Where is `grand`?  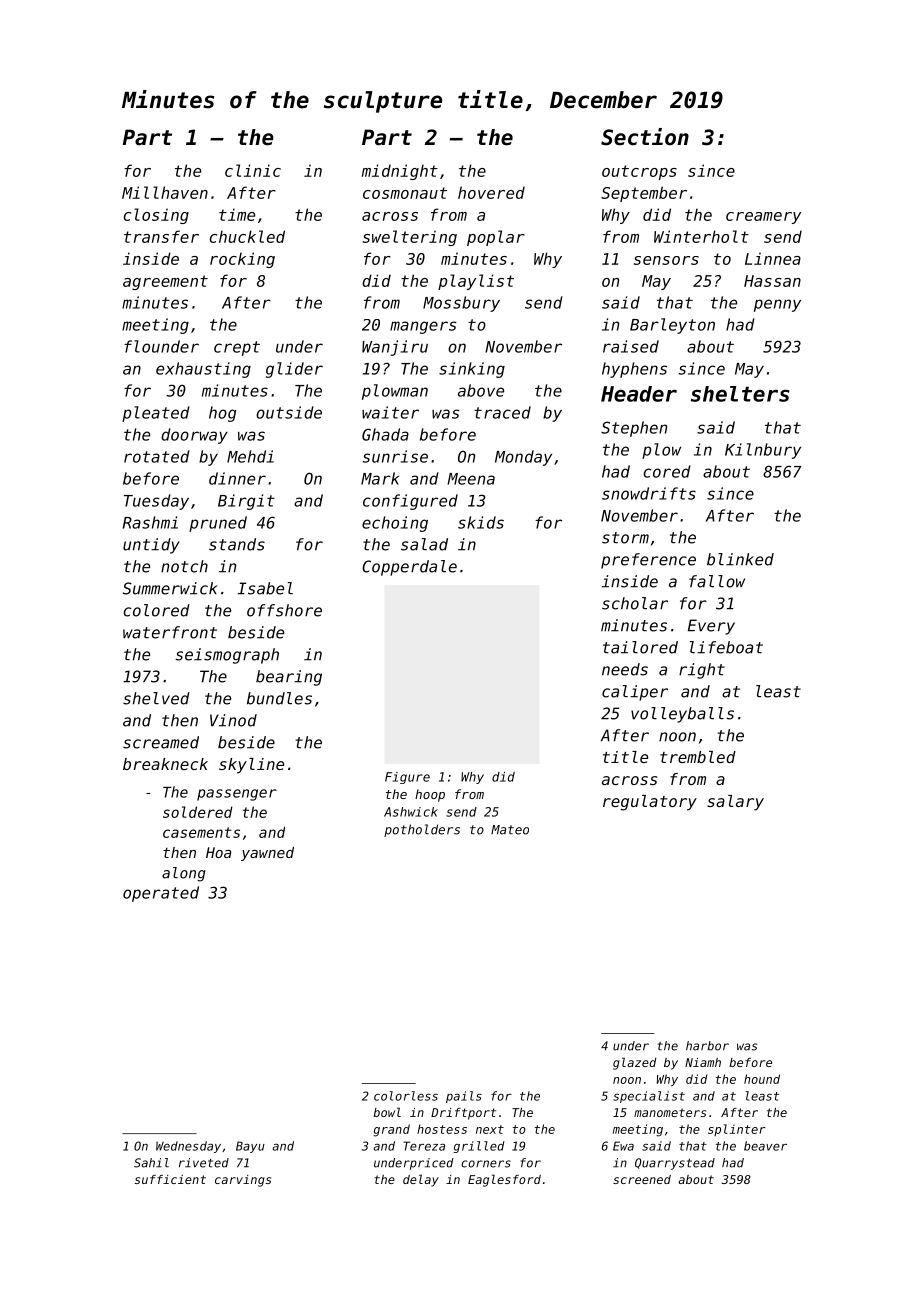 grand is located at coordinates (391, 1130).
